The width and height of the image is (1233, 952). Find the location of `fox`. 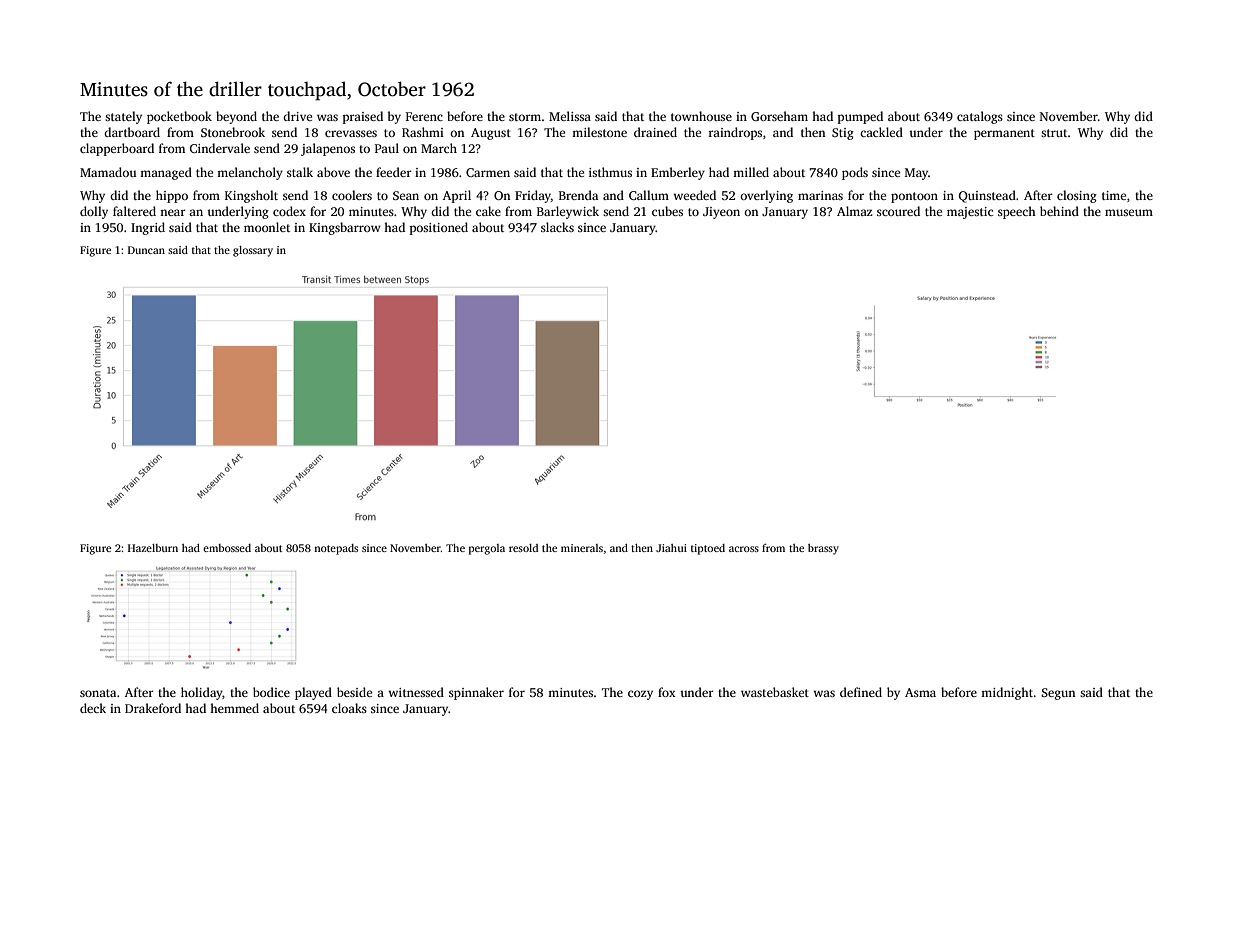

fox is located at coordinates (667, 692).
